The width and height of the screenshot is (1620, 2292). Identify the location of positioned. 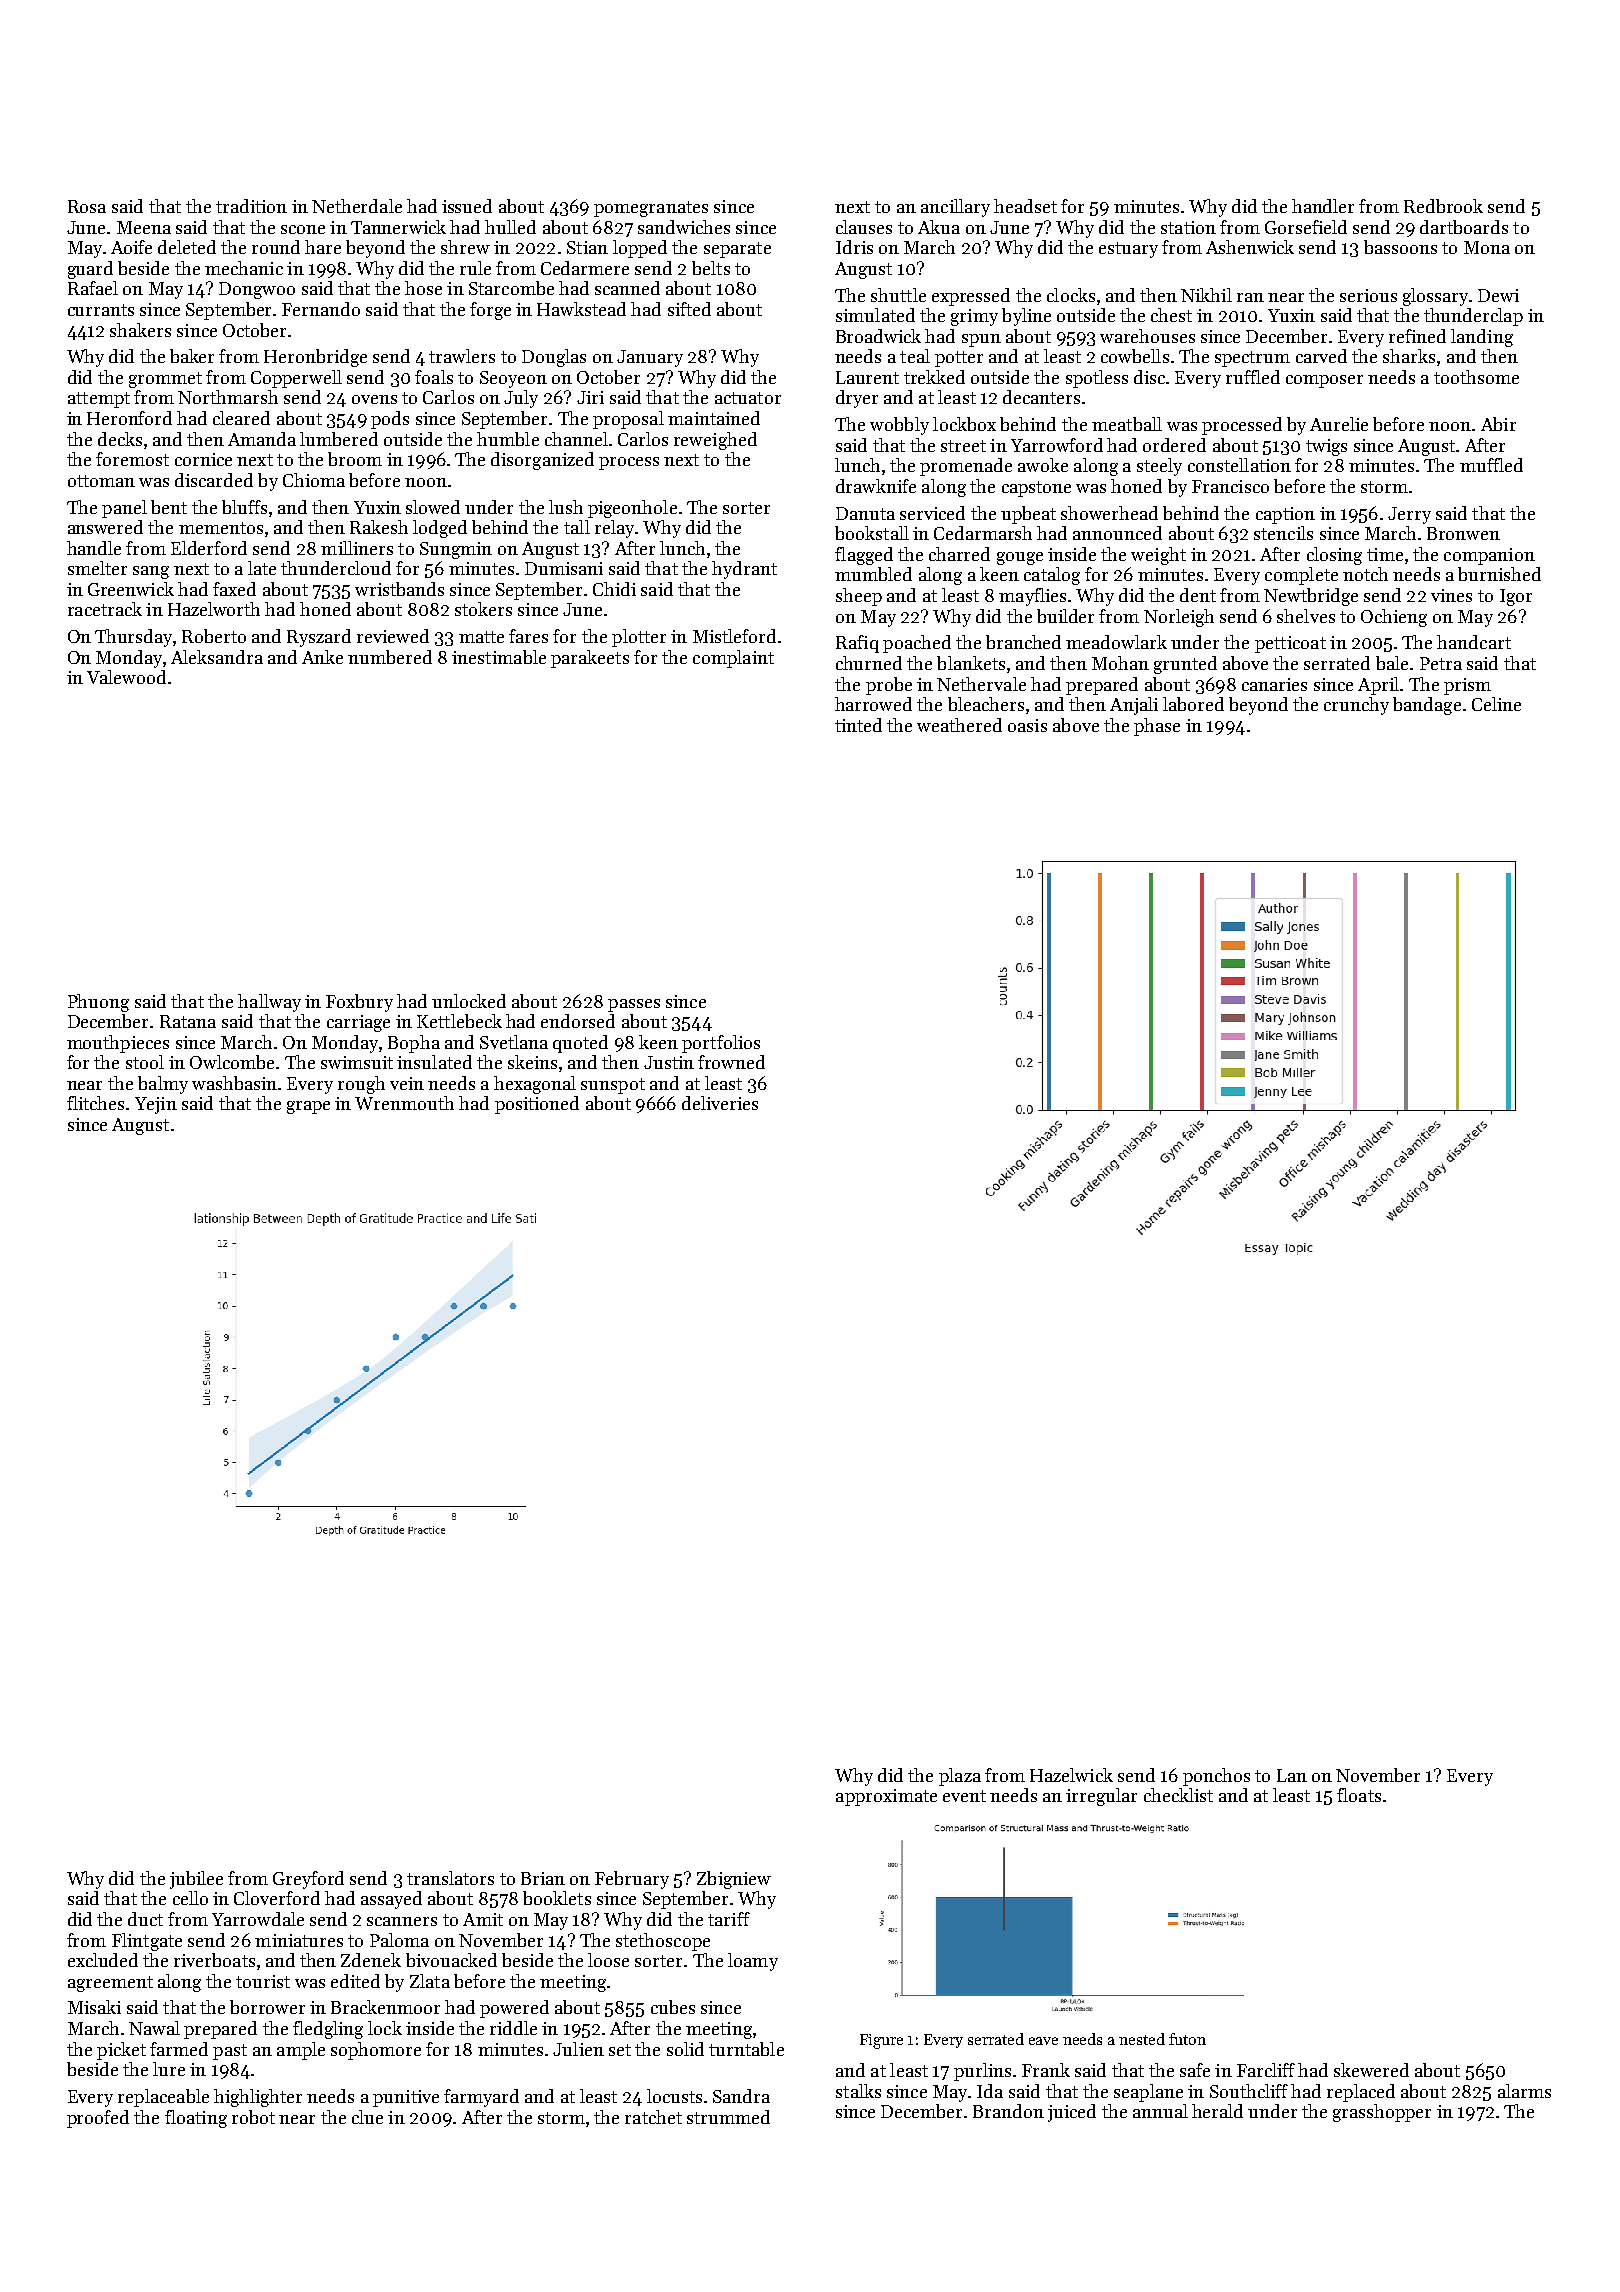
(537, 1105).
